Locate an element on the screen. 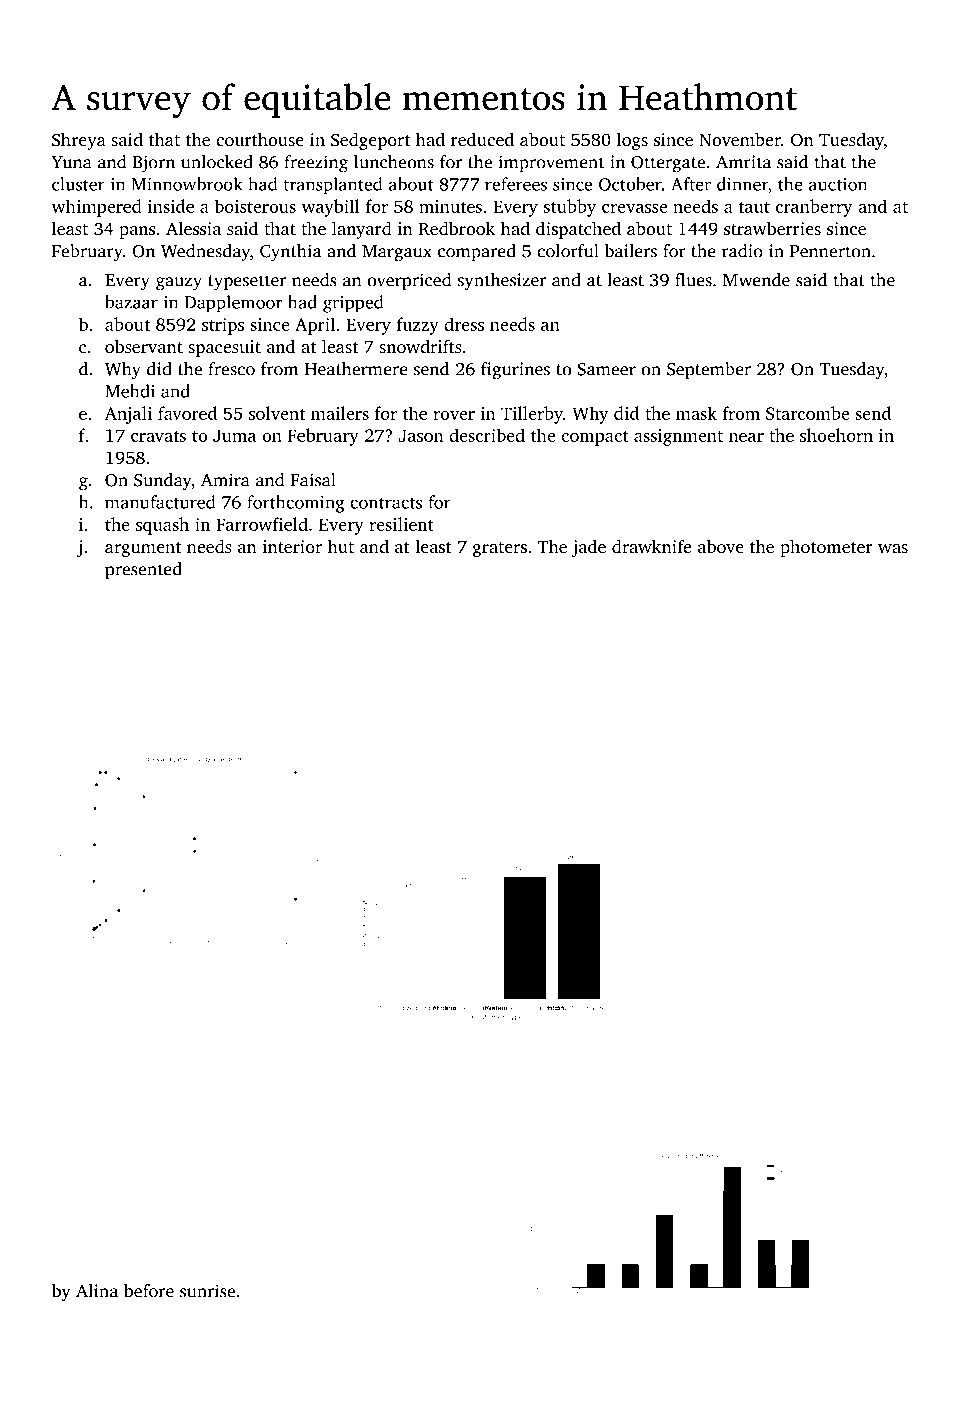 This screenshot has width=968, height=1402. Margaux is located at coordinates (397, 253).
